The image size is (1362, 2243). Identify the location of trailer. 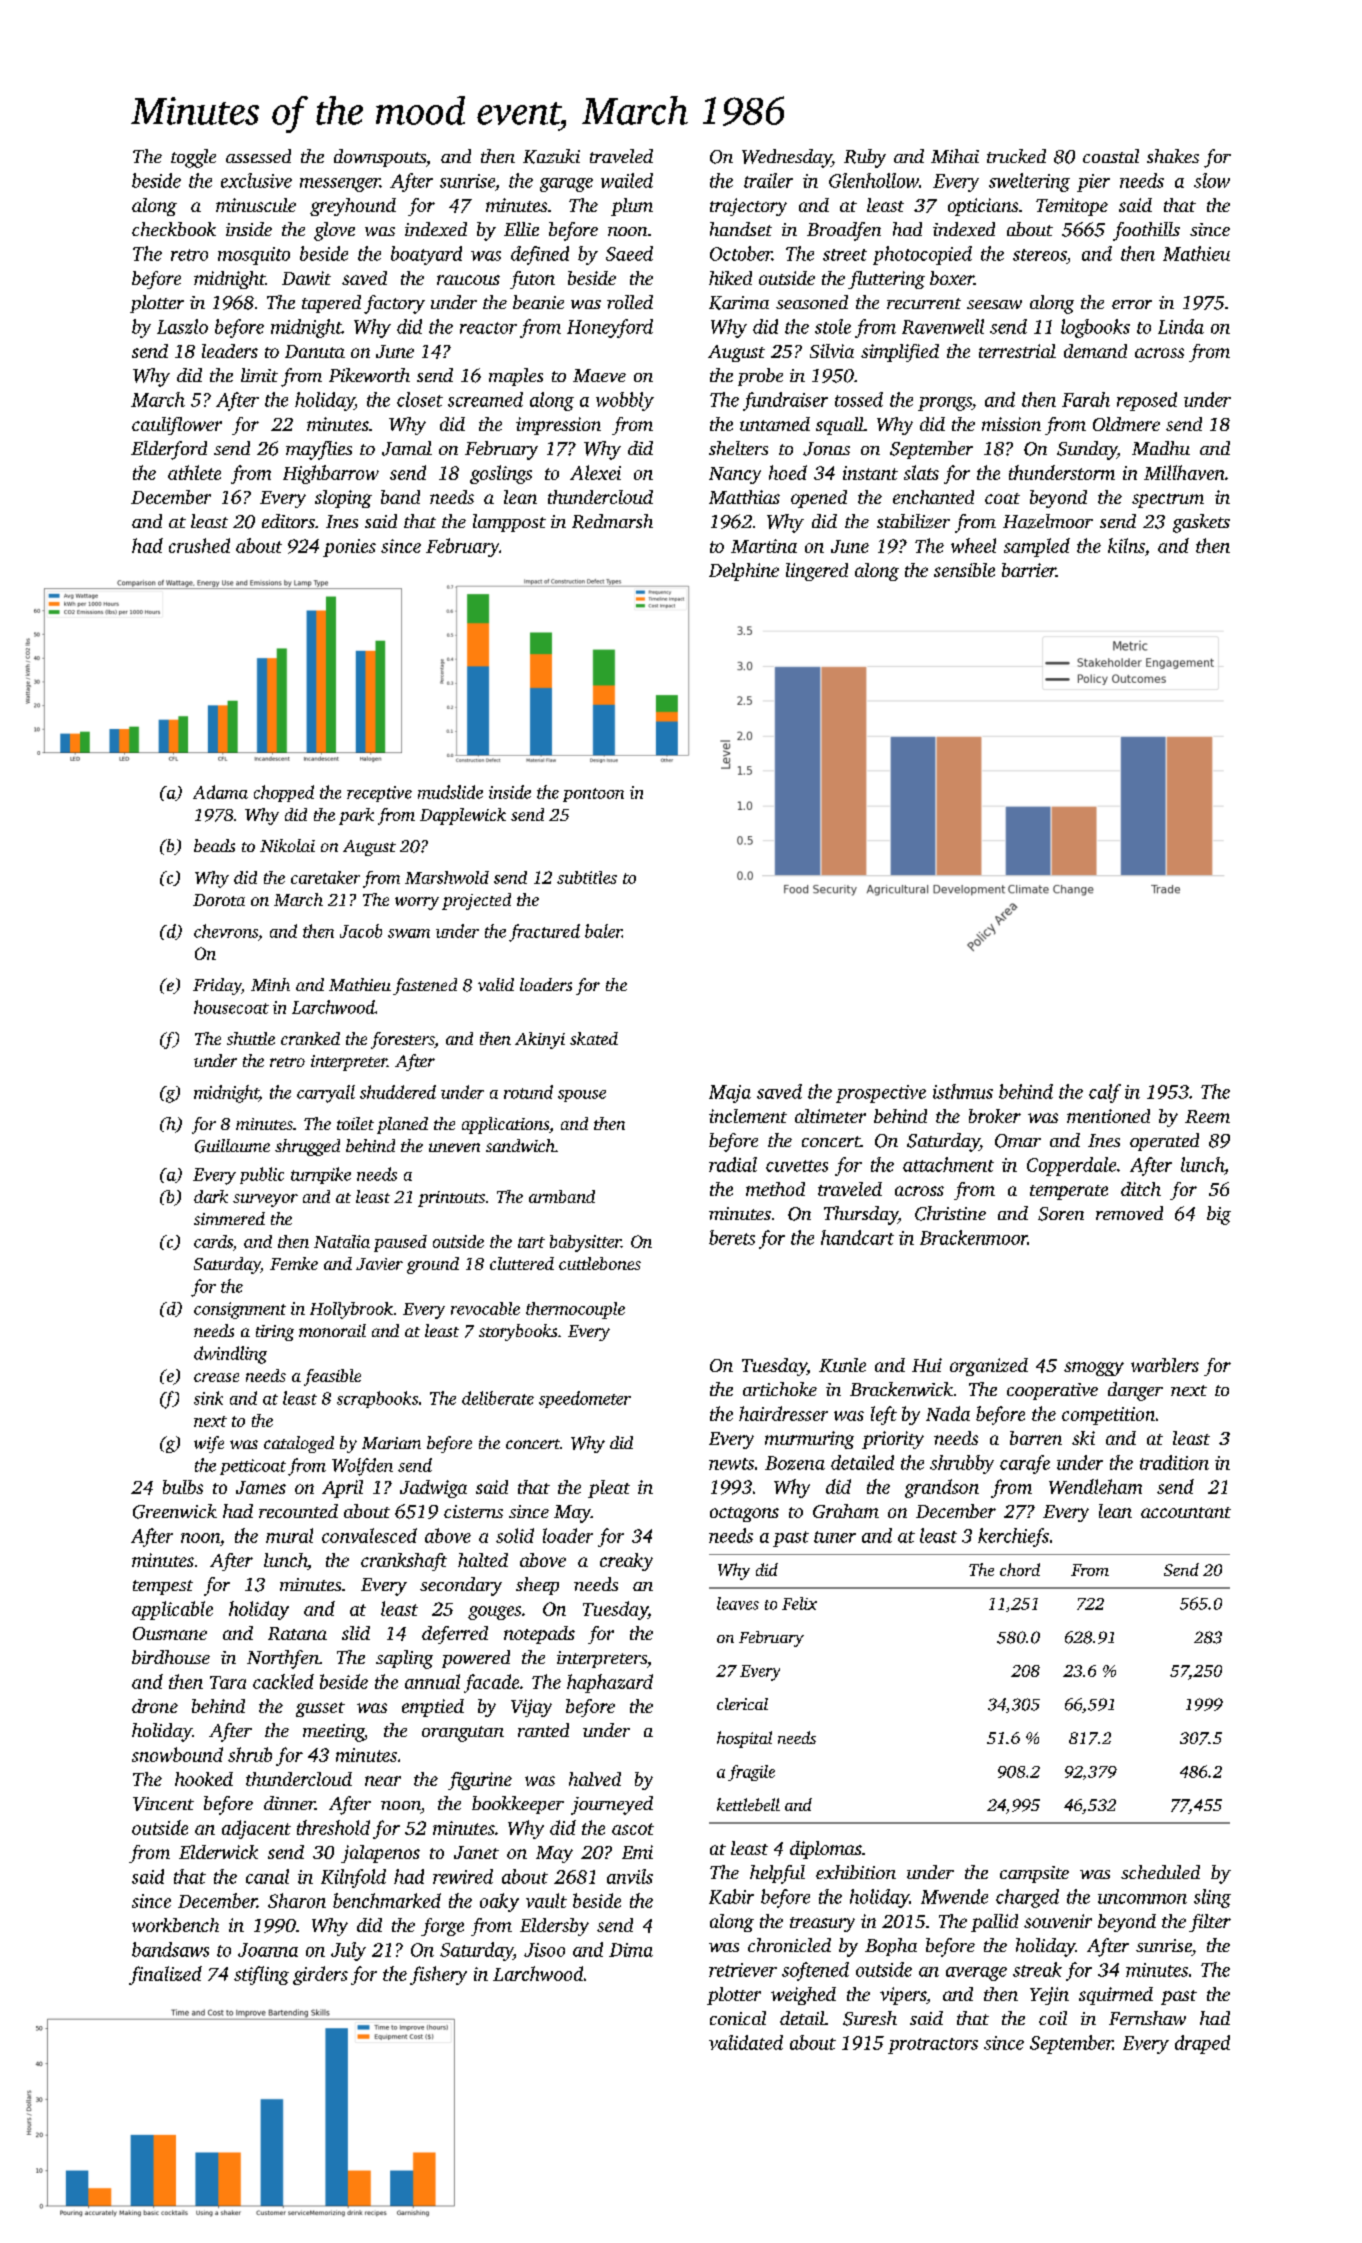
(768, 180).
